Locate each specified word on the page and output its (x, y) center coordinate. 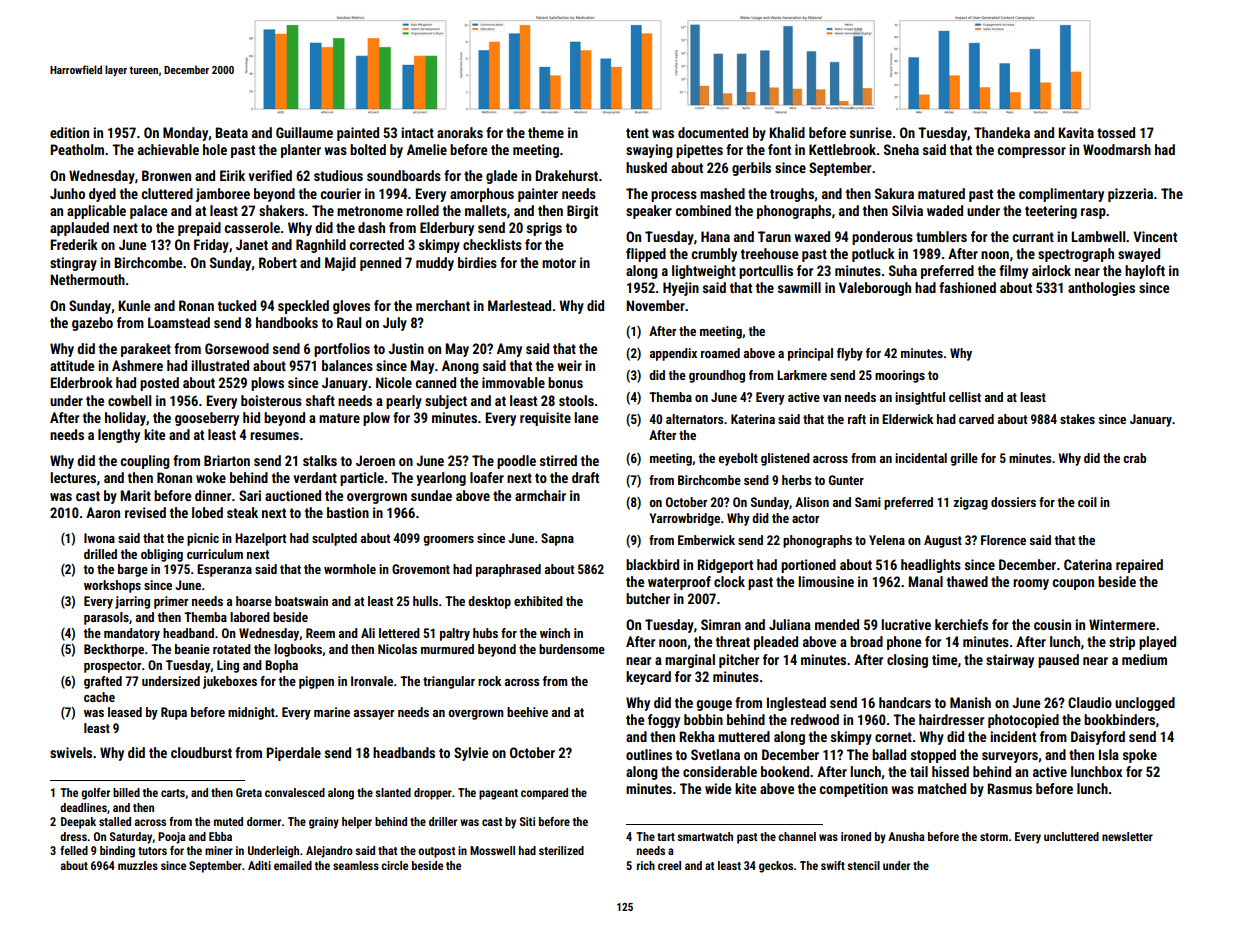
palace (148, 212)
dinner (213, 495)
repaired (1139, 566)
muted (228, 821)
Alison (812, 502)
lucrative (906, 624)
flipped (646, 255)
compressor (1032, 152)
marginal (690, 661)
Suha (903, 270)
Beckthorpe (114, 650)
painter (538, 195)
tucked (237, 305)
